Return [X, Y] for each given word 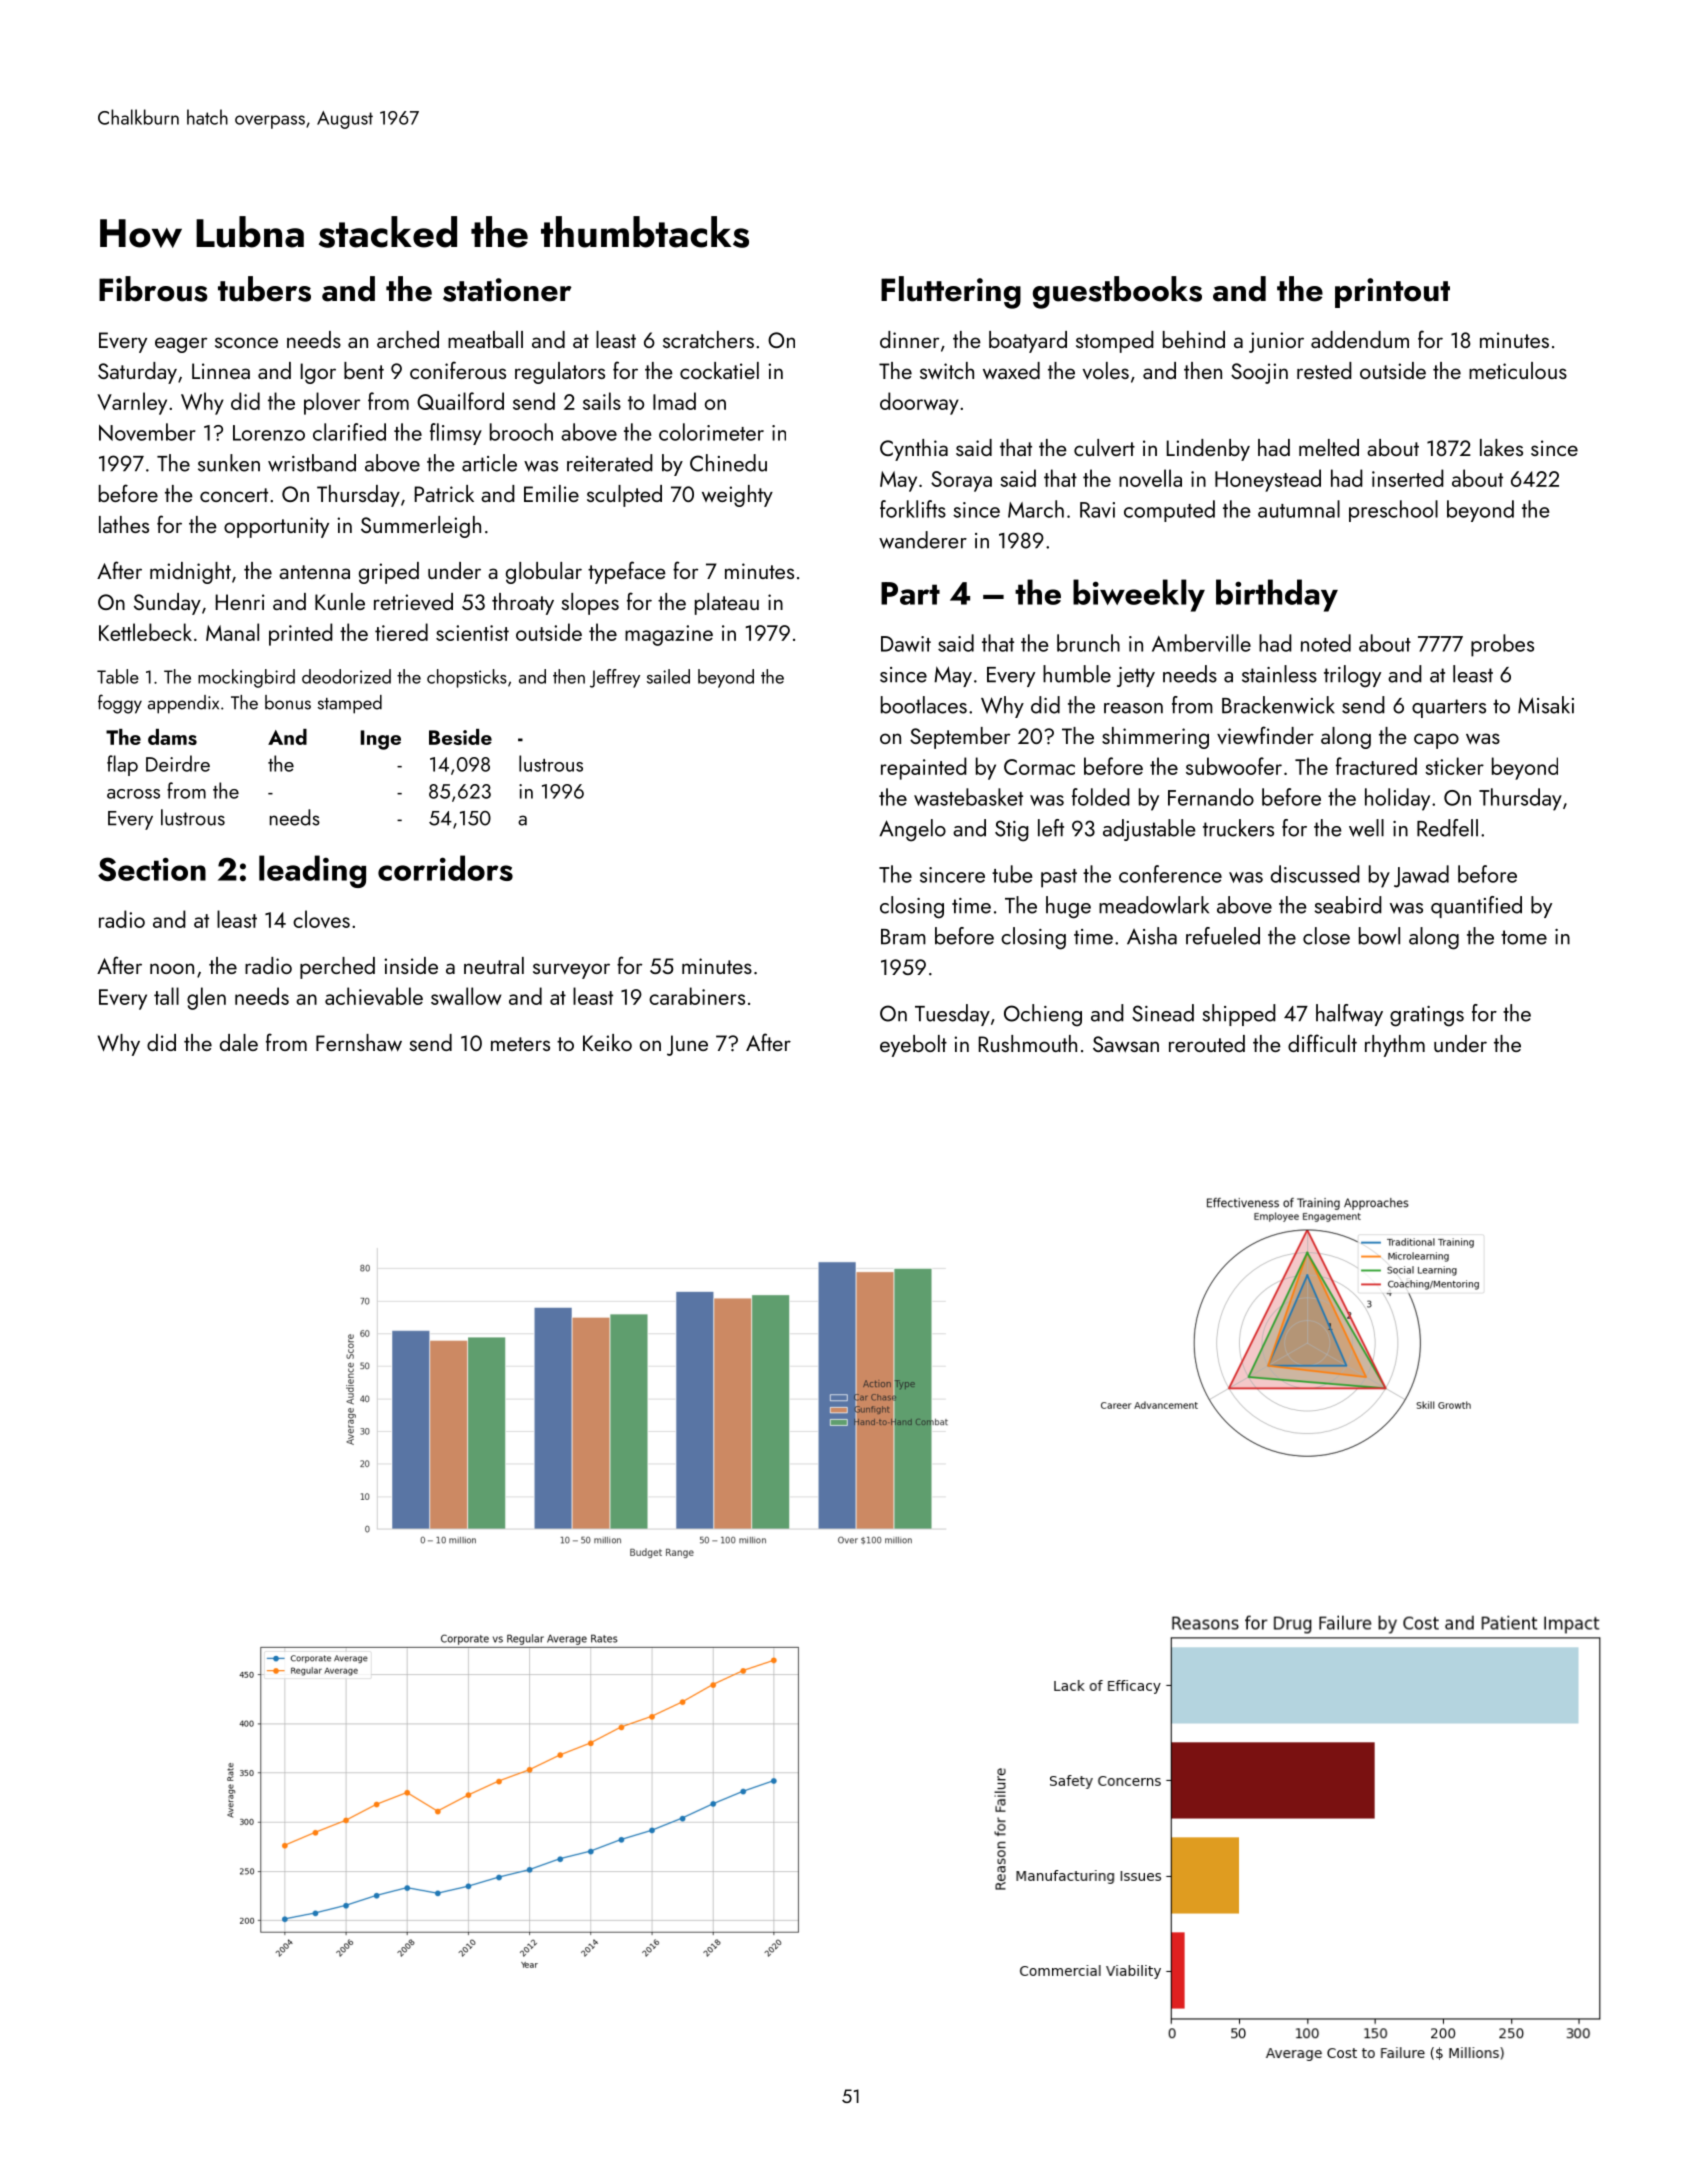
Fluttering [951, 292]
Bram [903, 937]
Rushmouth [1028, 1043]
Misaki [1546, 705]
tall [166, 996]
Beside [460, 737]
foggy [120, 704]
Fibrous [153, 289]
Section [152, 869]
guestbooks [1117, 292]
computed [1169, 511]
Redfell [1447, 828]
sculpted [624, 496]
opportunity [276, 527]
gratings [1427, 1016]
